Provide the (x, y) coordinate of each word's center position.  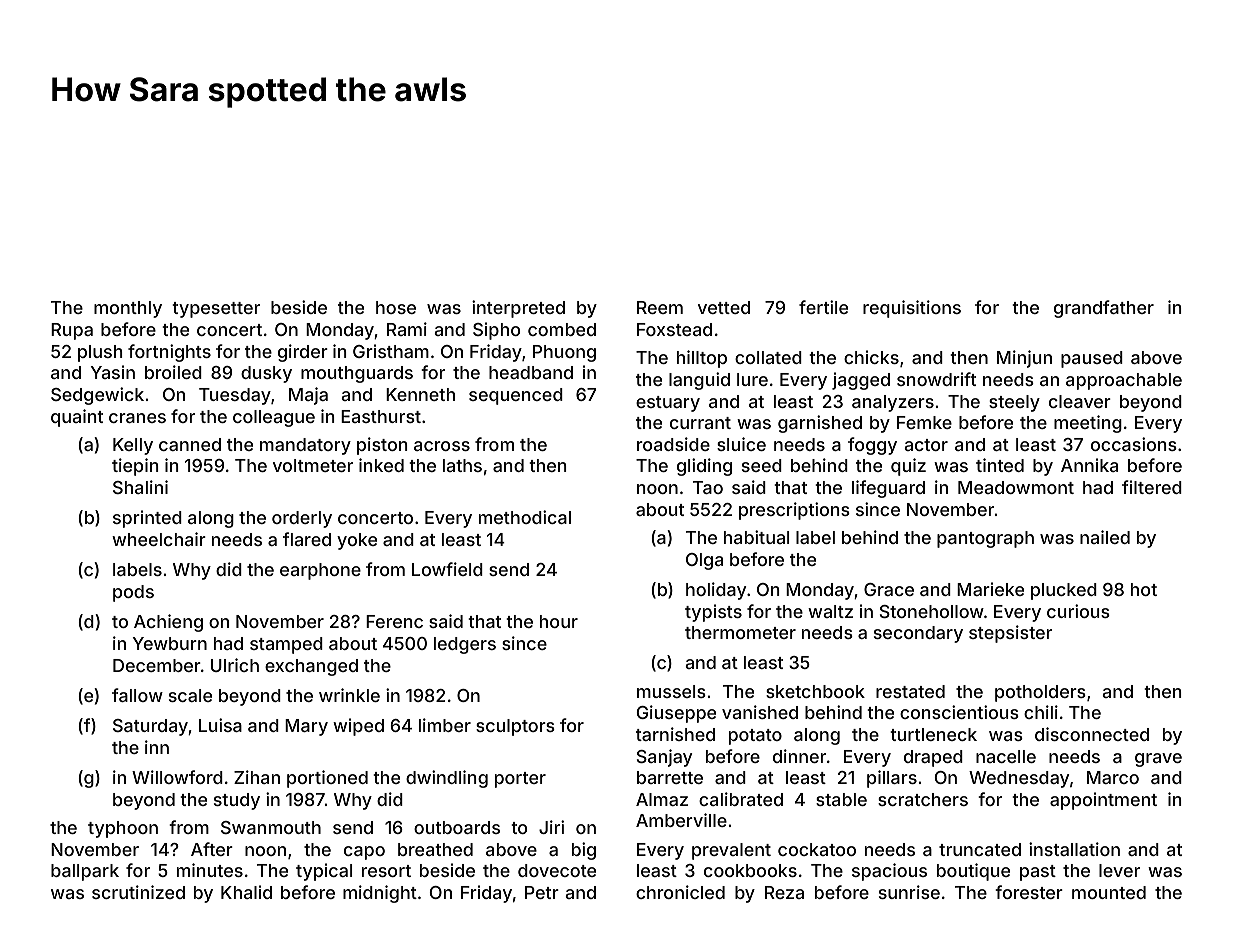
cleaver (1080, 401)
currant (700, 423)
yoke (357, 541)
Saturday (150, 727)
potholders (1040, 693)
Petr (542, 892)
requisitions (912, 309)
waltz (830, 611)
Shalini (140, 487)
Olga (704, 561)
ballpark (85, 872)
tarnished (675, 734)
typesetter (216, 310)
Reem (660, 307)
